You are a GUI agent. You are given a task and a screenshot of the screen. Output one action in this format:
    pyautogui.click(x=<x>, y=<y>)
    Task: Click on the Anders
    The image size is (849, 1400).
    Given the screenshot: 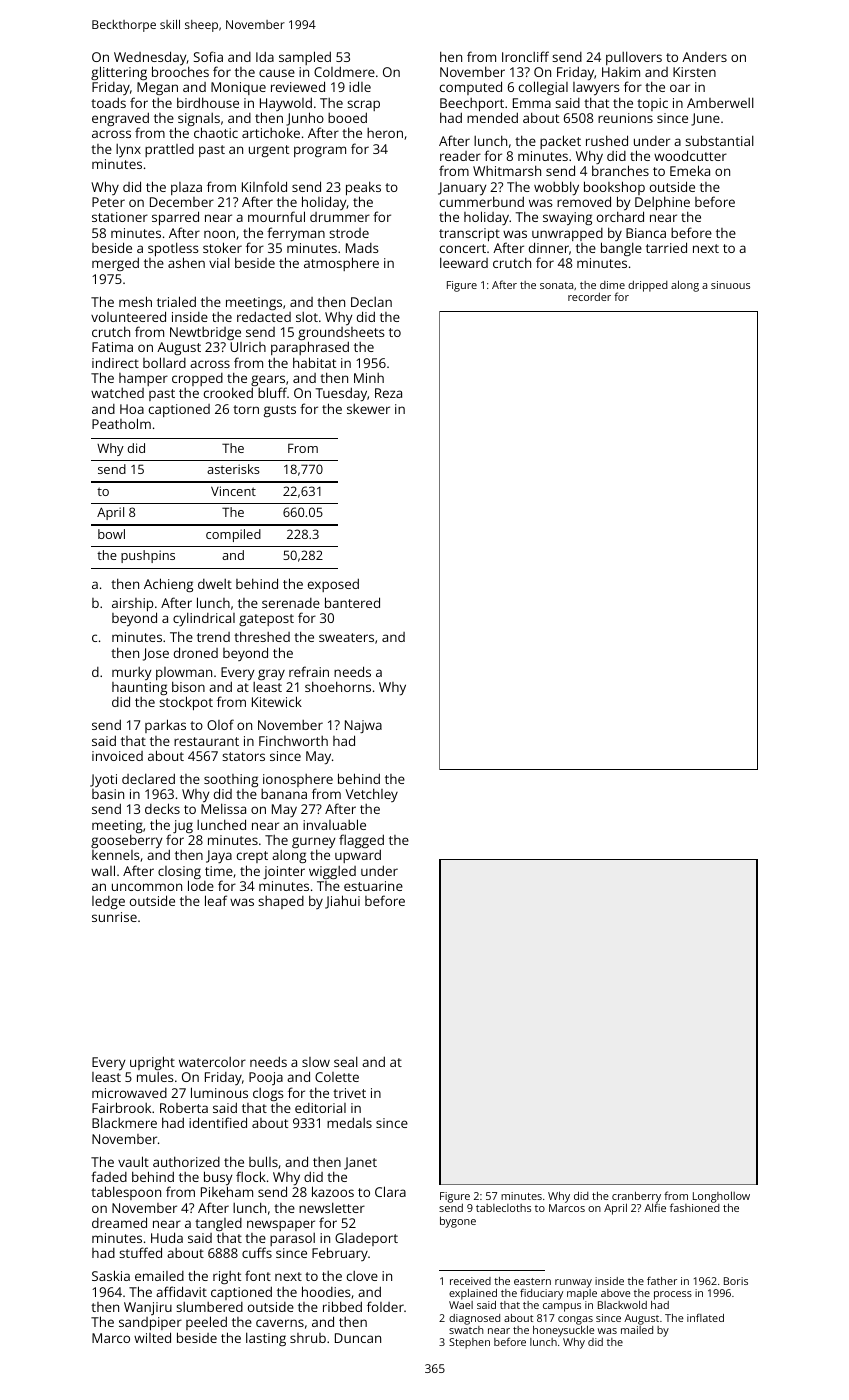 What is the action you would take?
    pyautogui.click(x=704, y=57)
